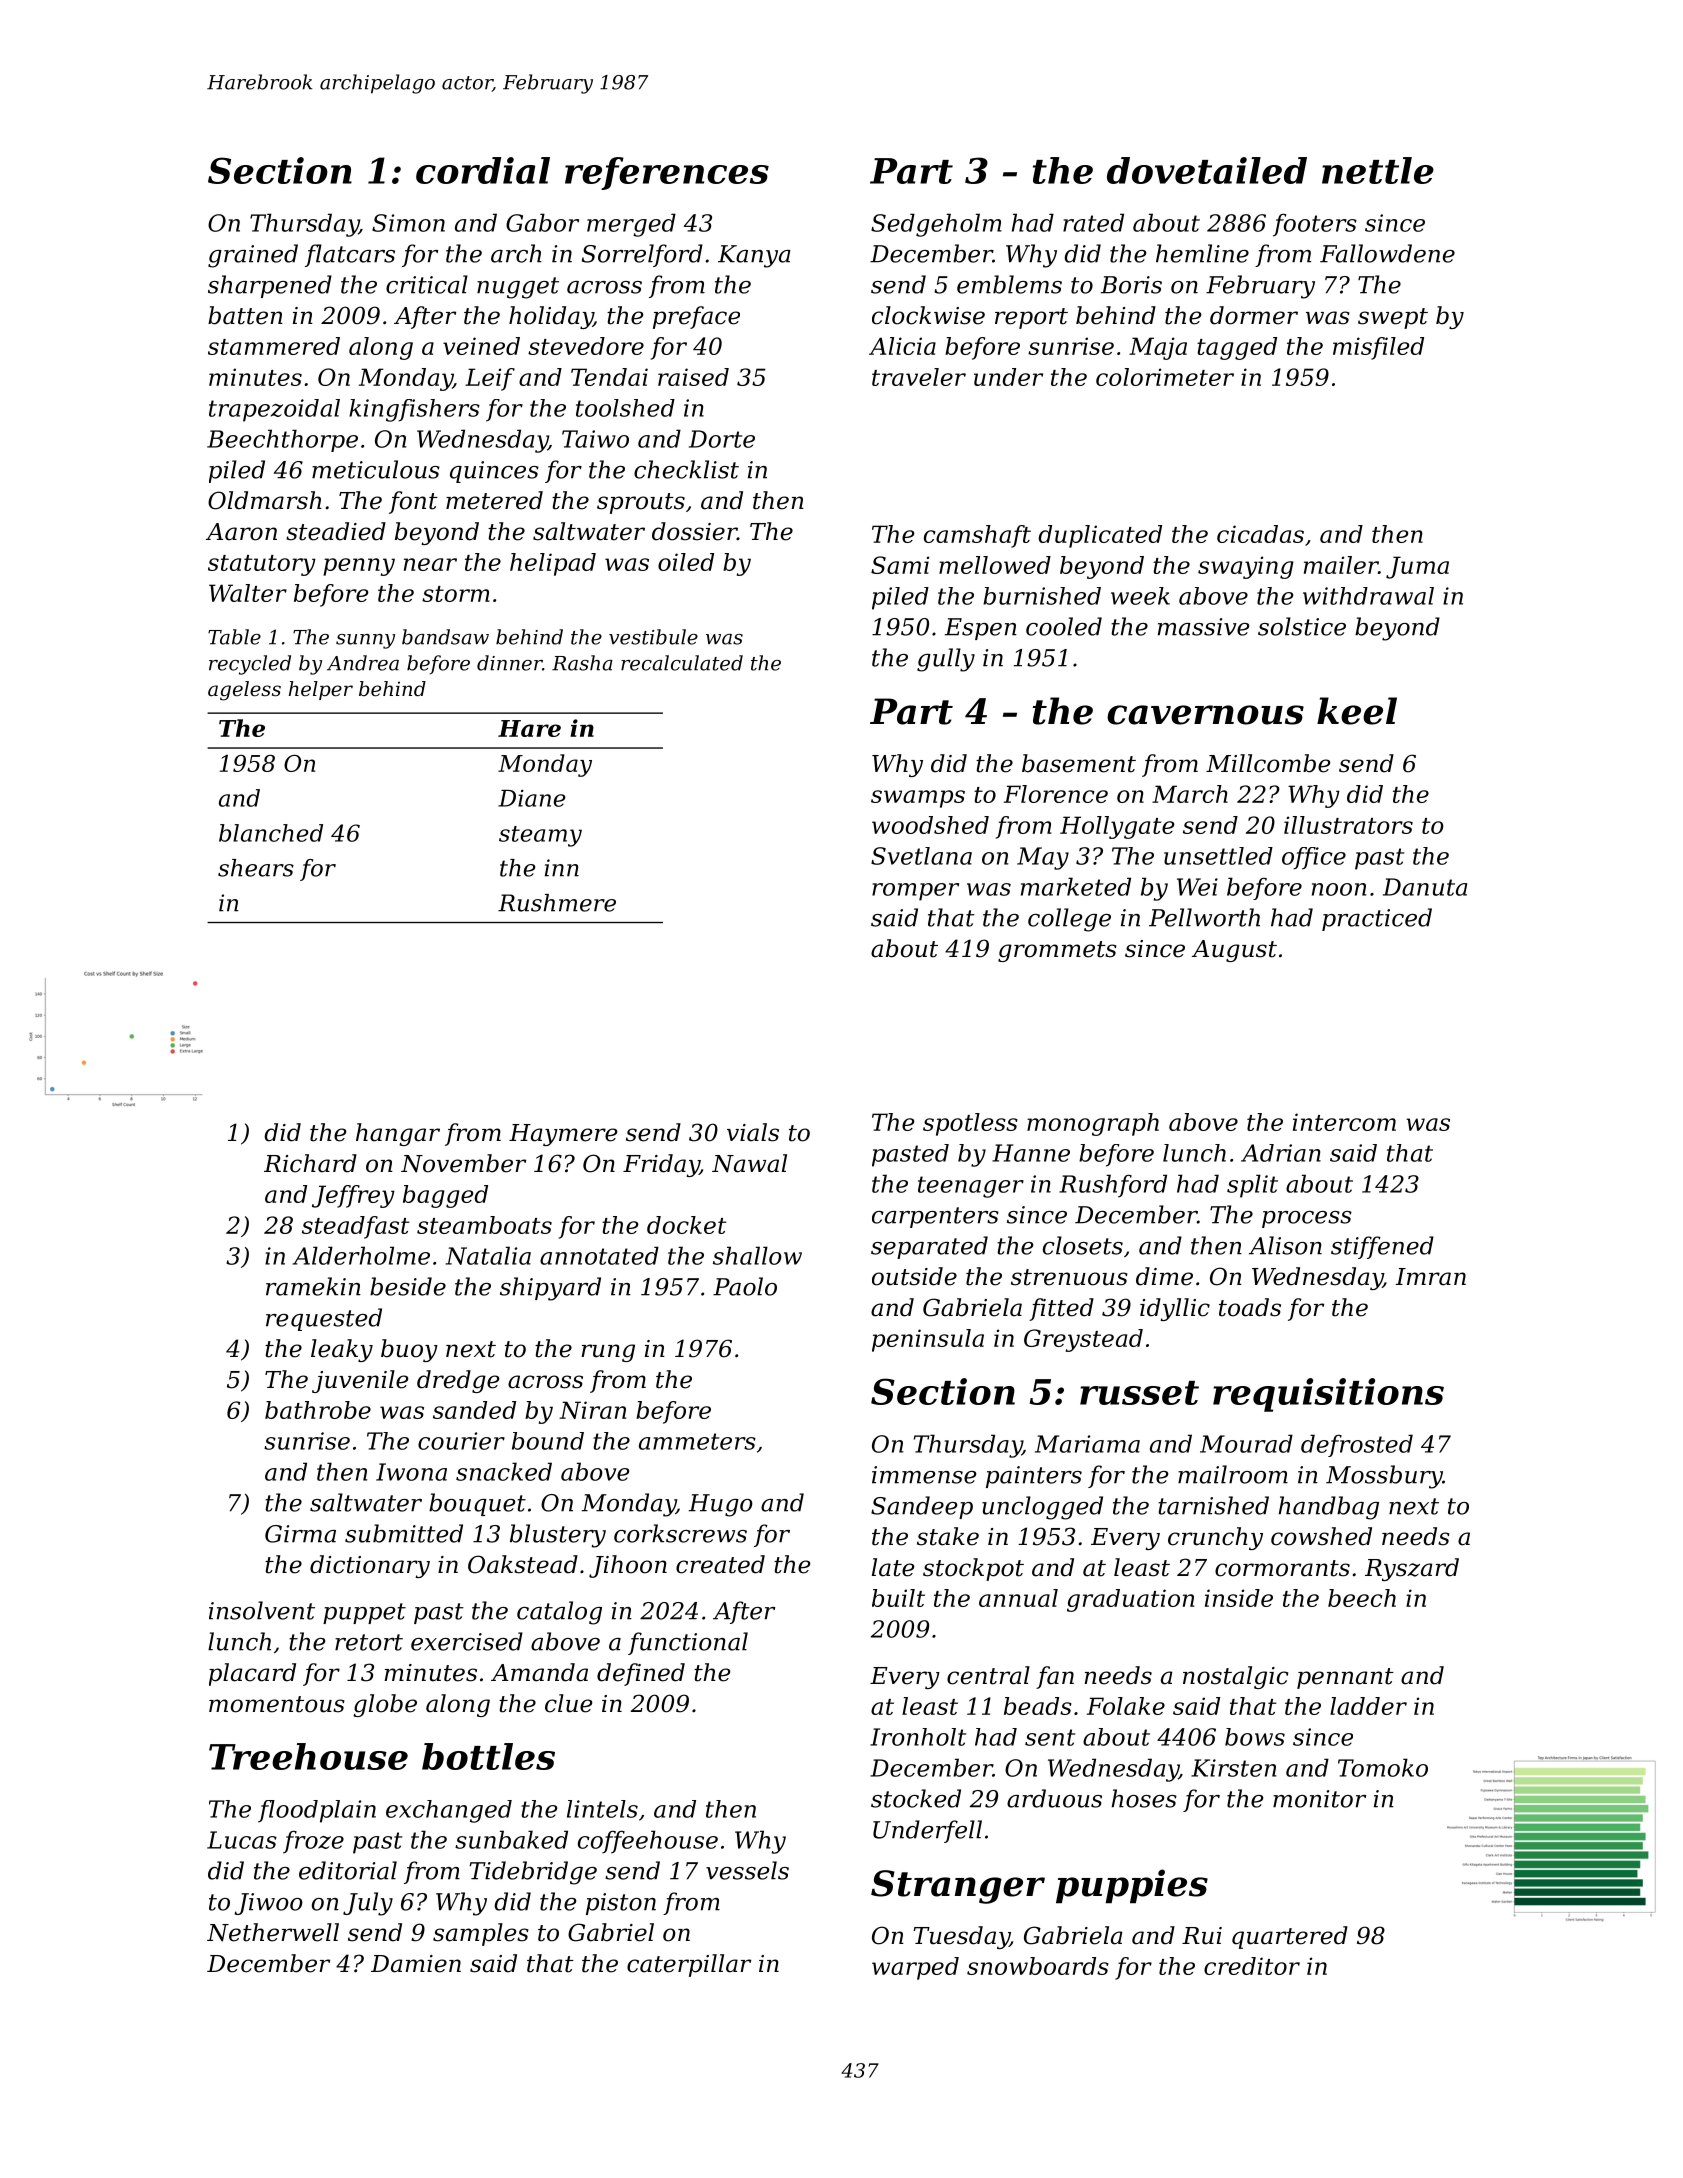  I want to click on ramekin, so click(313, 1286).
